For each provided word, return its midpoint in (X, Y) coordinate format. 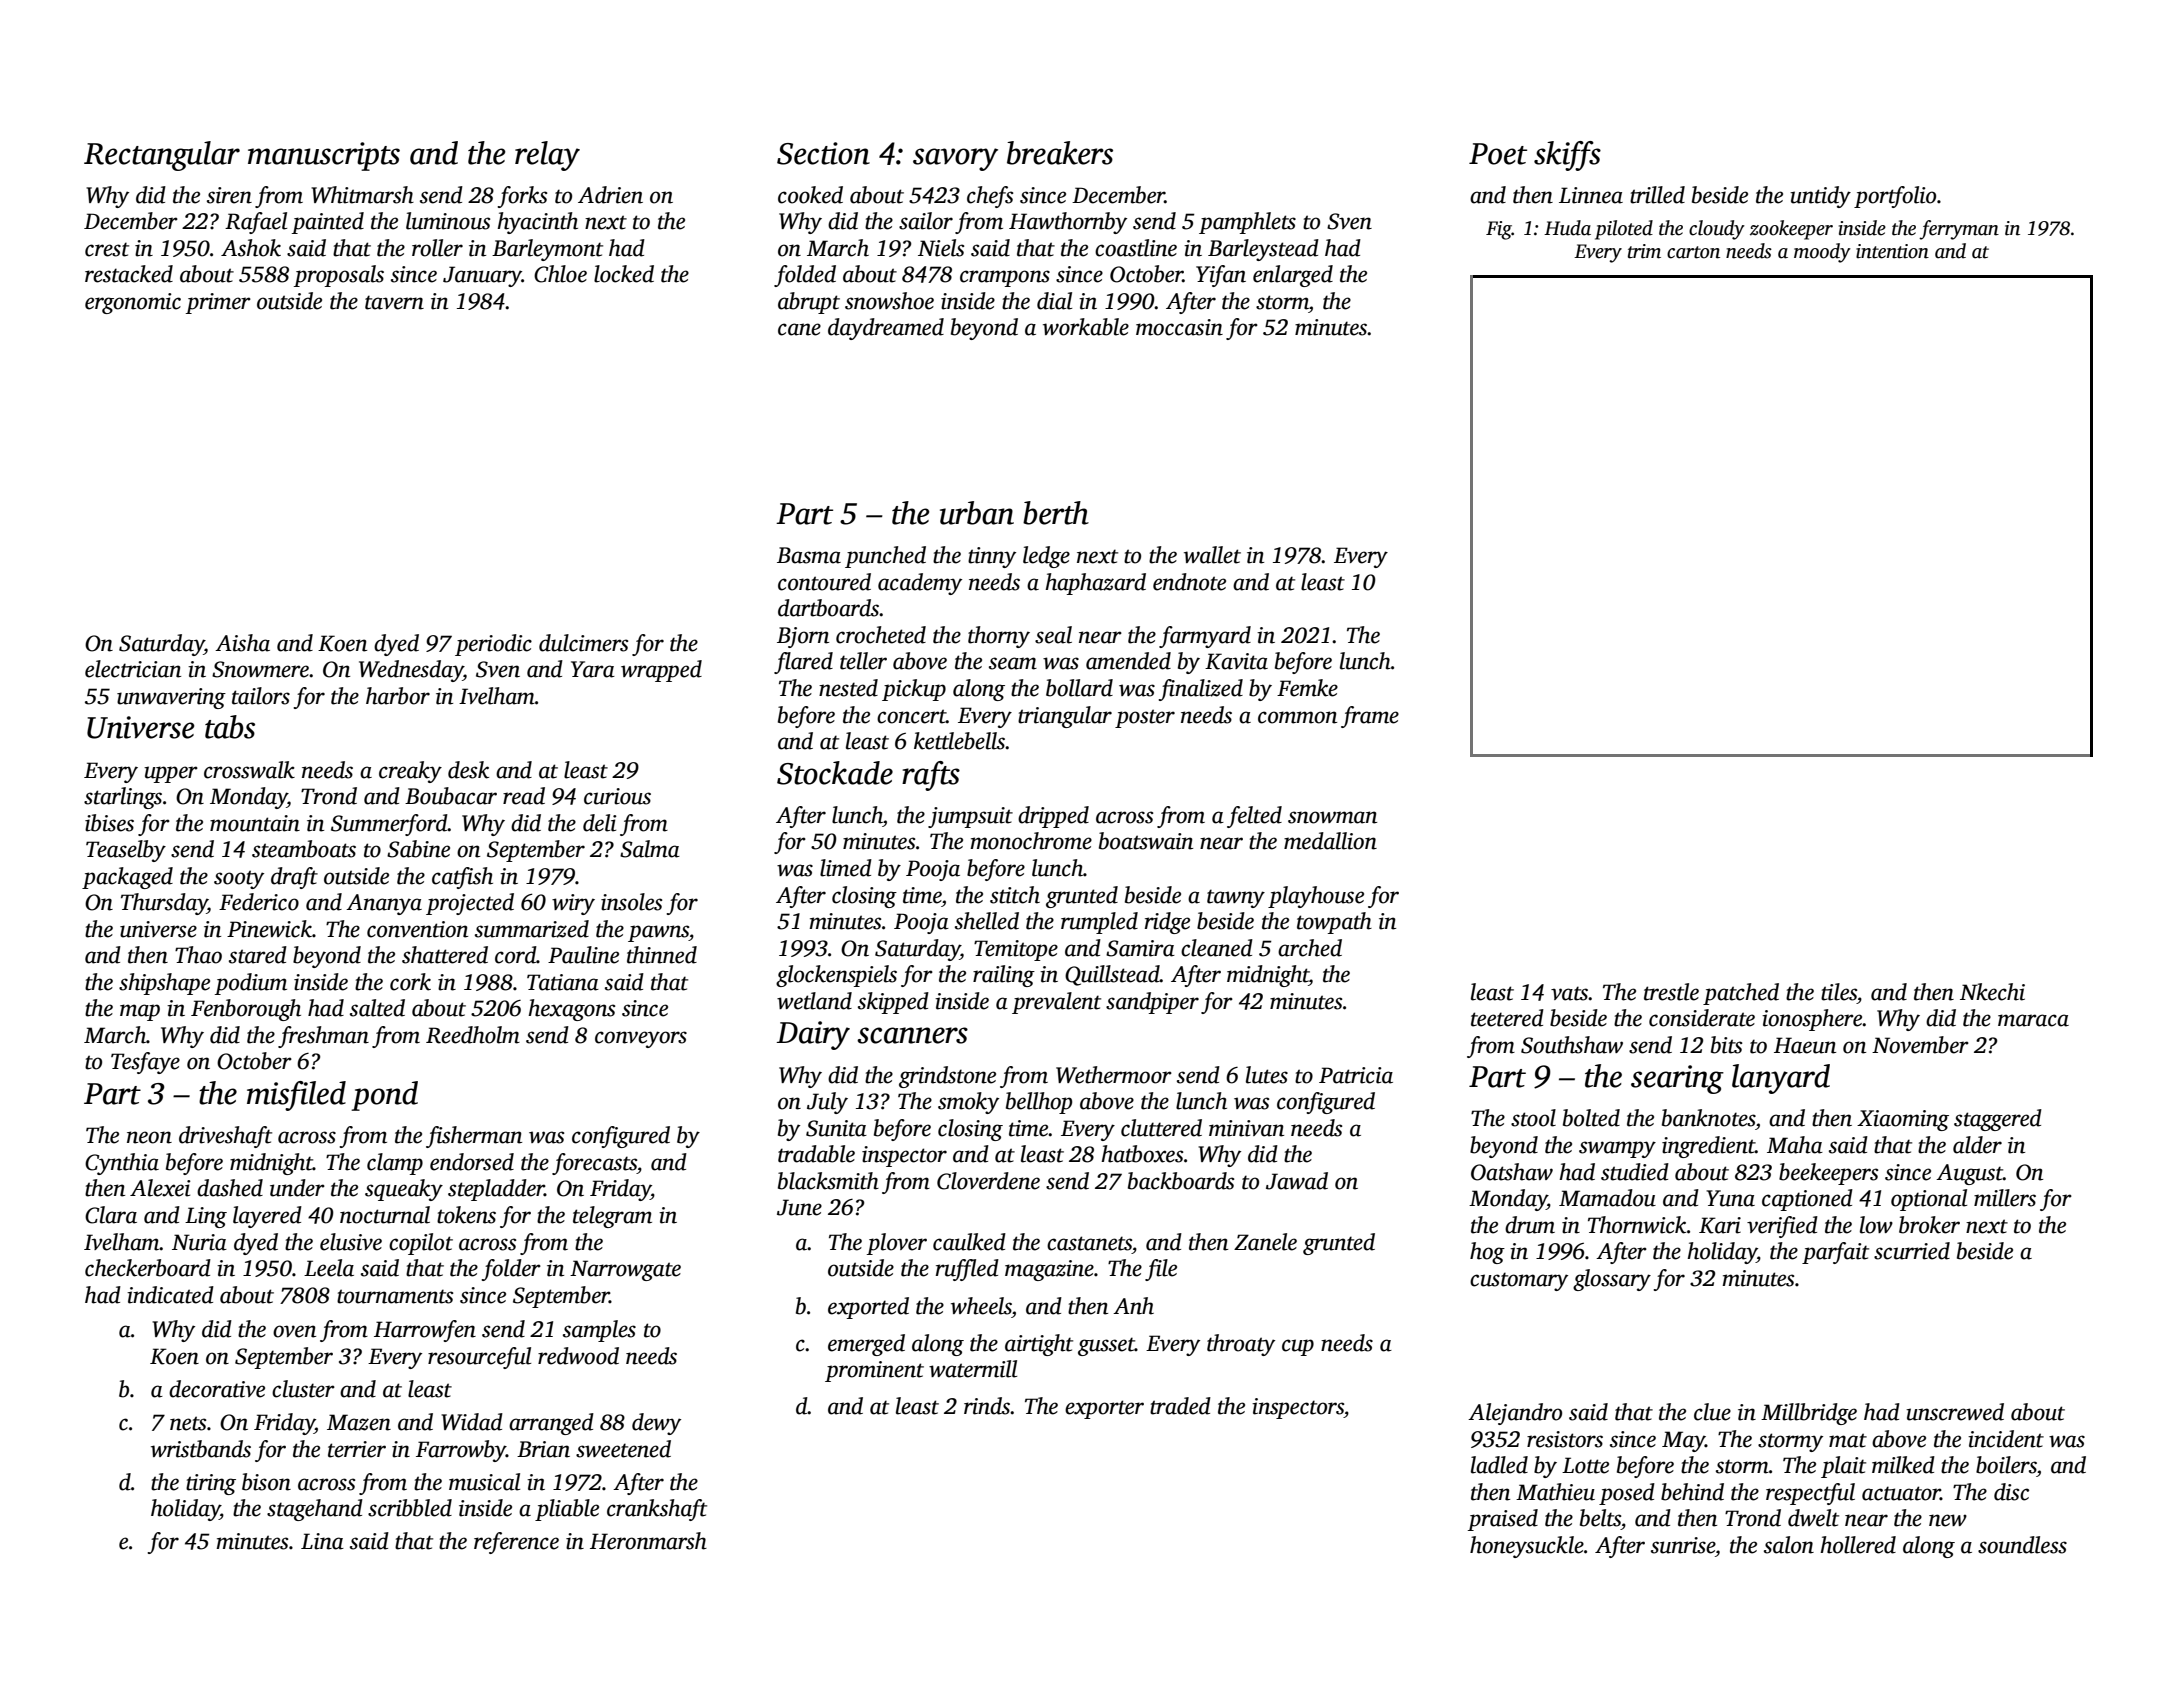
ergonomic (133, 303)
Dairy (813, 1035)
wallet (1212, 555)
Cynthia (122, 1164)
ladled (1499, 1465)
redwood (578, 1356)
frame (1370, 717)
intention (1892, 251)
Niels (941, 248)
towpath (1334, 923)
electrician (133, 669)
